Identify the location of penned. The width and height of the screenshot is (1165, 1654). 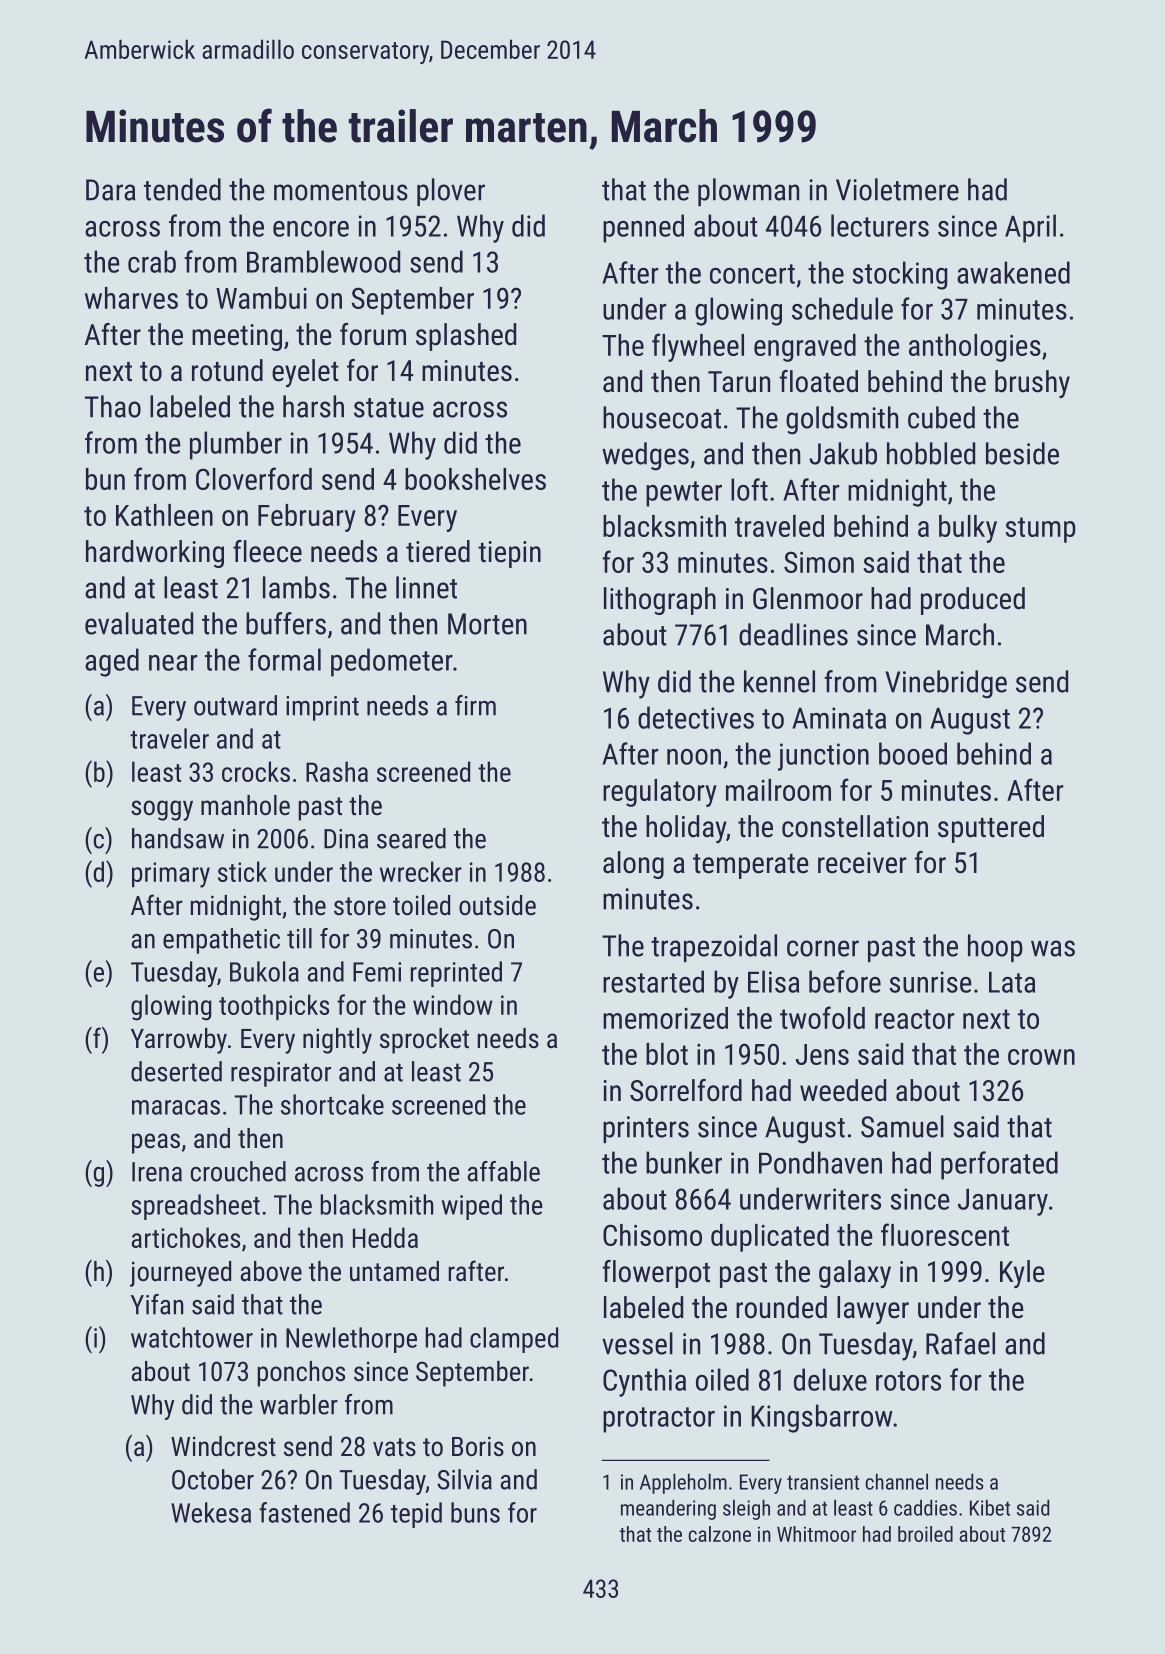
(643, 228).
